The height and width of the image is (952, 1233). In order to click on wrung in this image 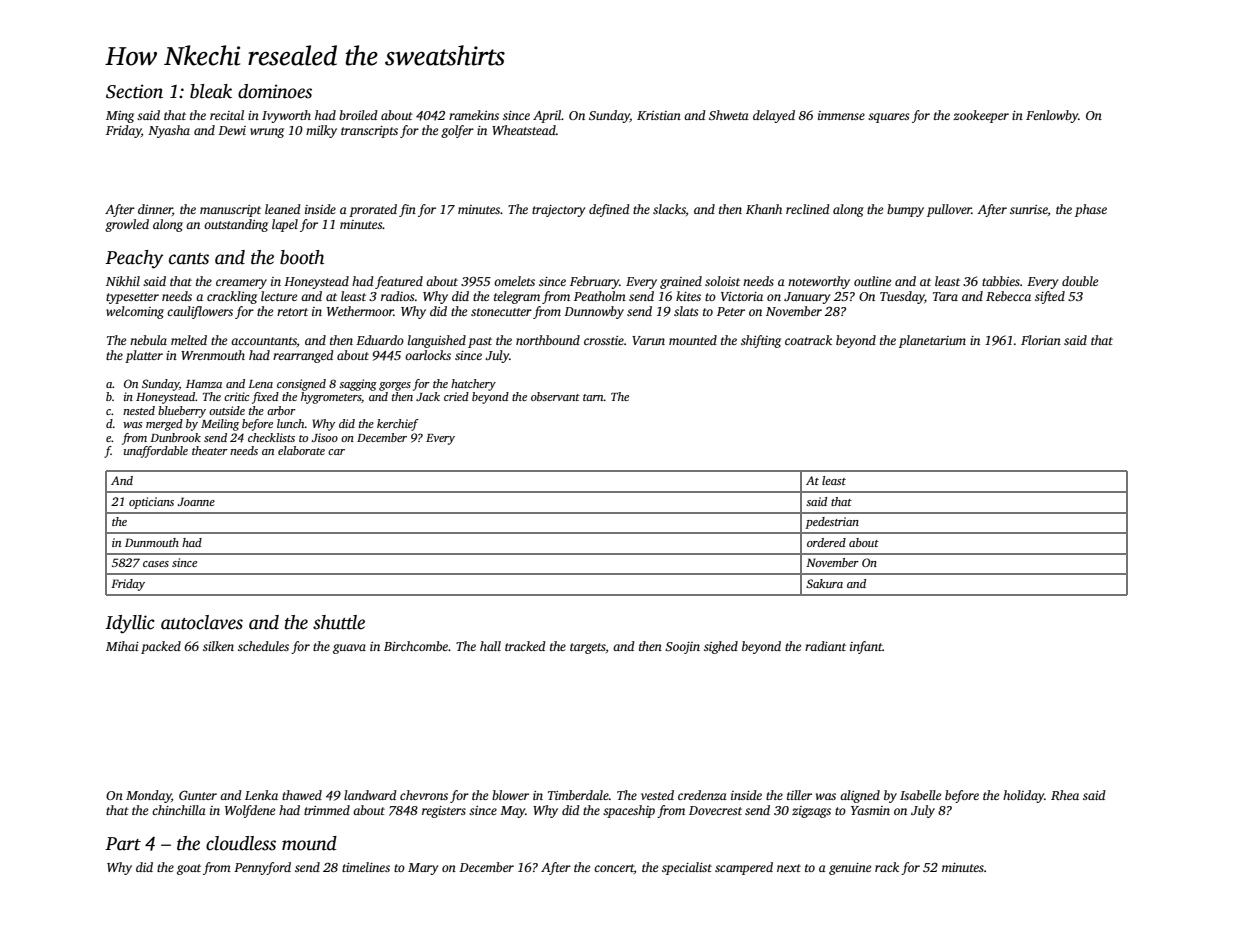, I will do `click(267, 133)`.
